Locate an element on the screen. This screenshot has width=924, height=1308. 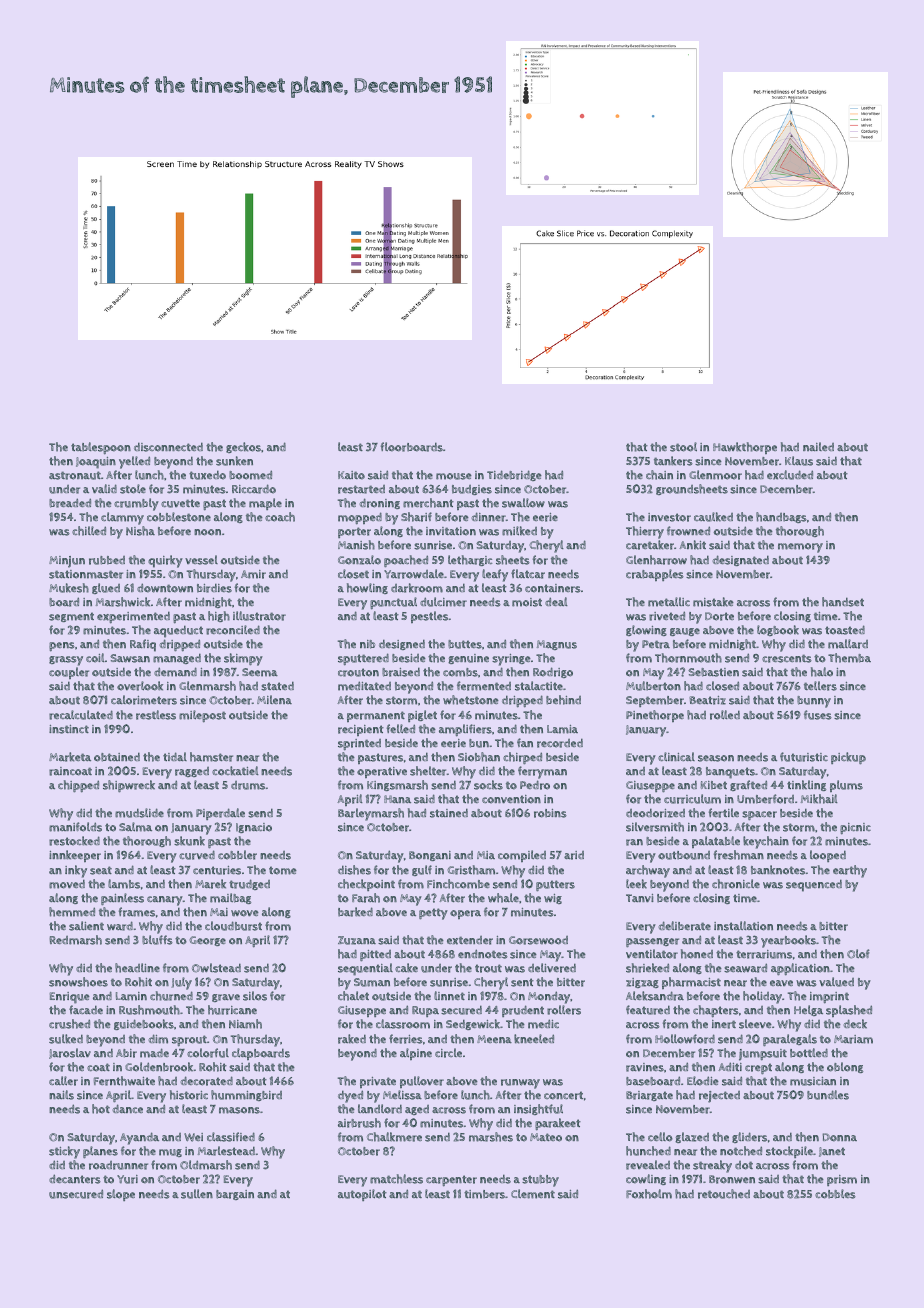
skimpy is located at coordinates (243, 659).
